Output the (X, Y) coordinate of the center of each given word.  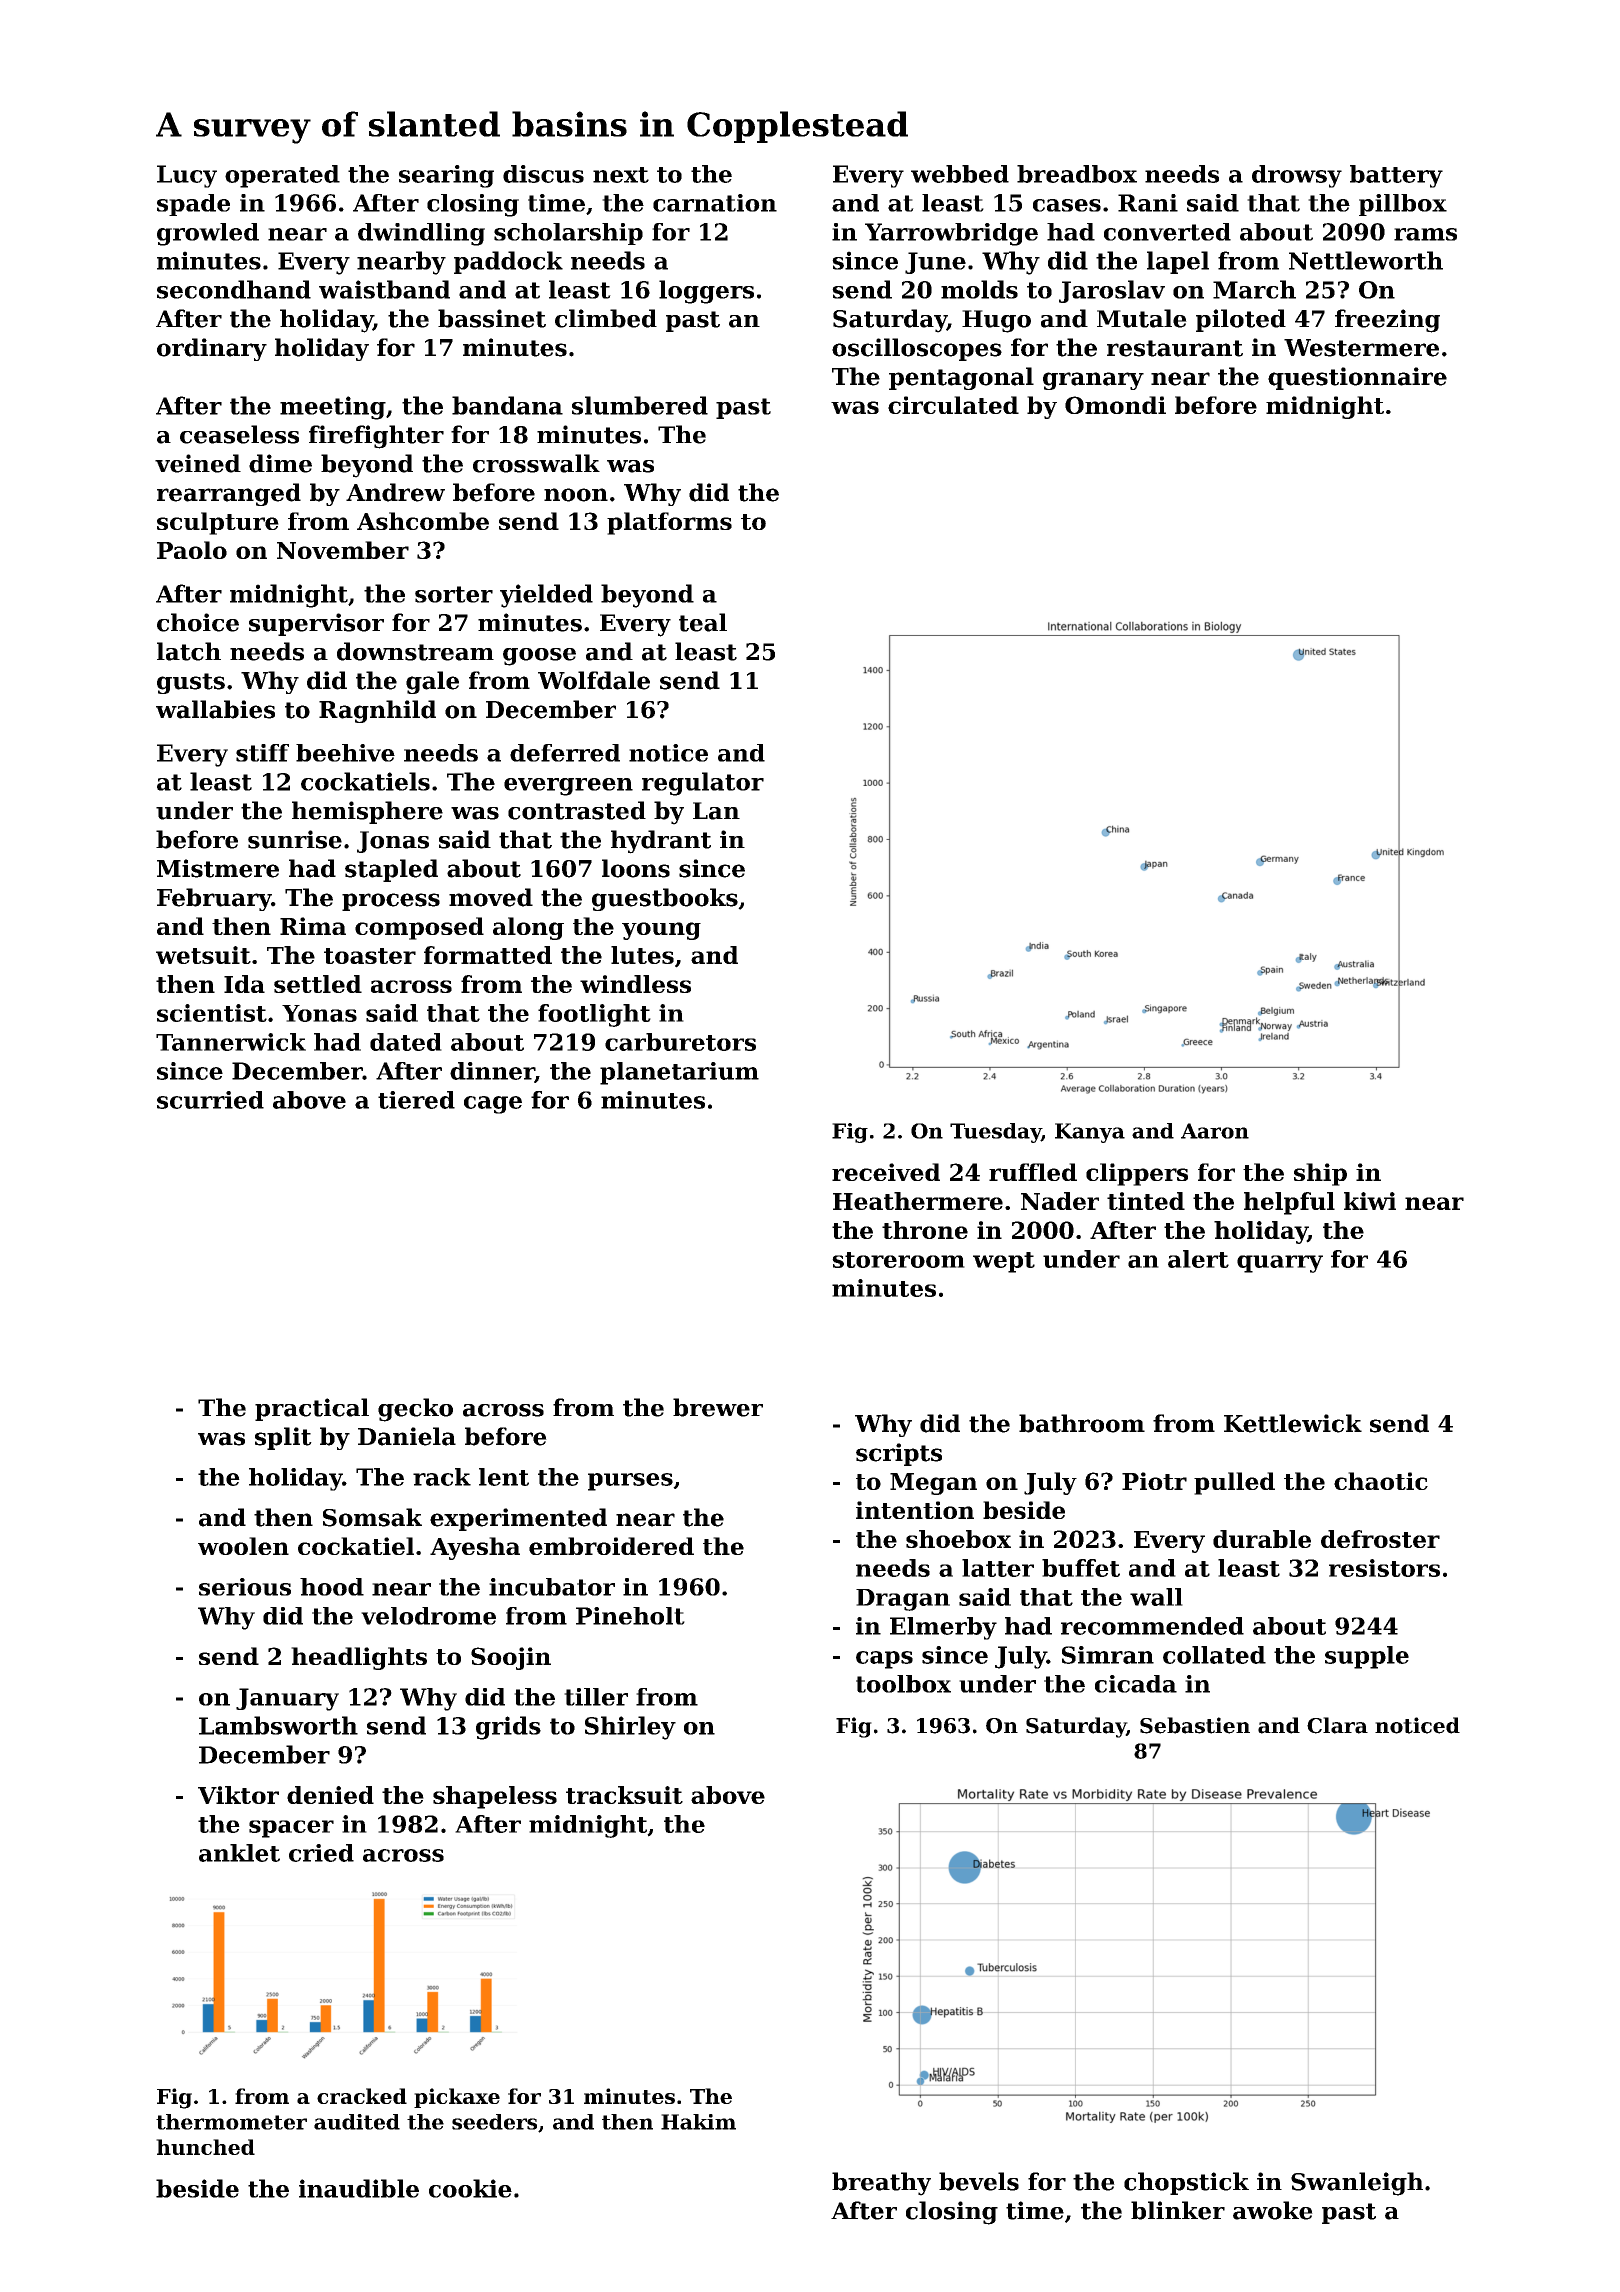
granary (1093, 381)
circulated (953, 405)
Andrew (395, 492)
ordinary (212, 349)
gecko (415, 1410)
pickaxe (457, 2098)
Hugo (996, 321)
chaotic (1381, 1481)
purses (630, 1482)
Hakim (698, 2122)
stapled (391, 870)
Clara (1337, 1725)
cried (321, 1853)
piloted (1241, 320)
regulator (703, 784)
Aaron (1215, 1131)
